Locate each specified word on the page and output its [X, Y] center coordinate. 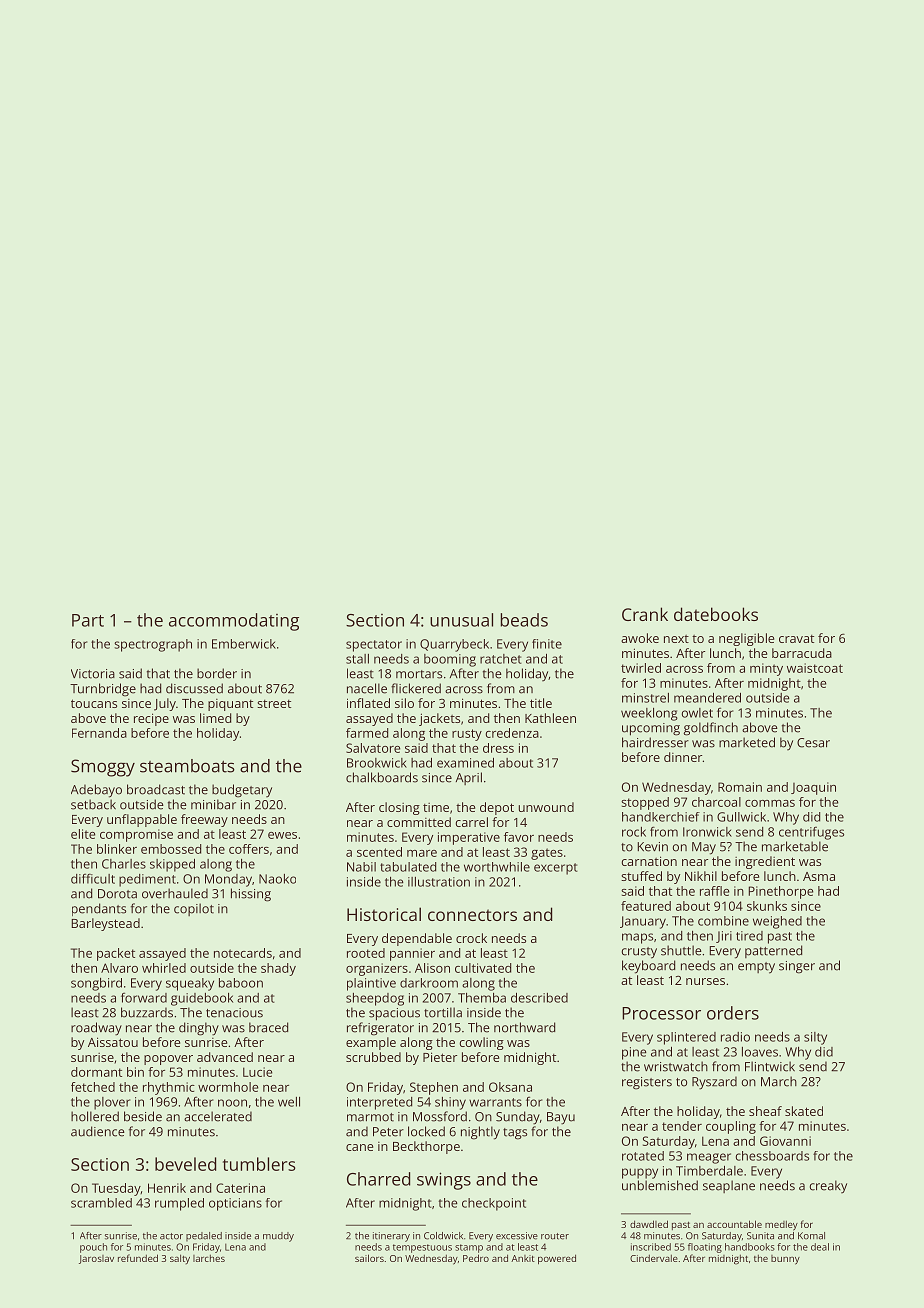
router [555, 1236]
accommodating [234, 622]
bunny [785, 1260]
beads [524, 620]
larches [209, 1258]
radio [735, 1037]
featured [646, 906]
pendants [99, 909]
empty [756, 968]
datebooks [716, 614]
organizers [377, 969]
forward [144, 997]
